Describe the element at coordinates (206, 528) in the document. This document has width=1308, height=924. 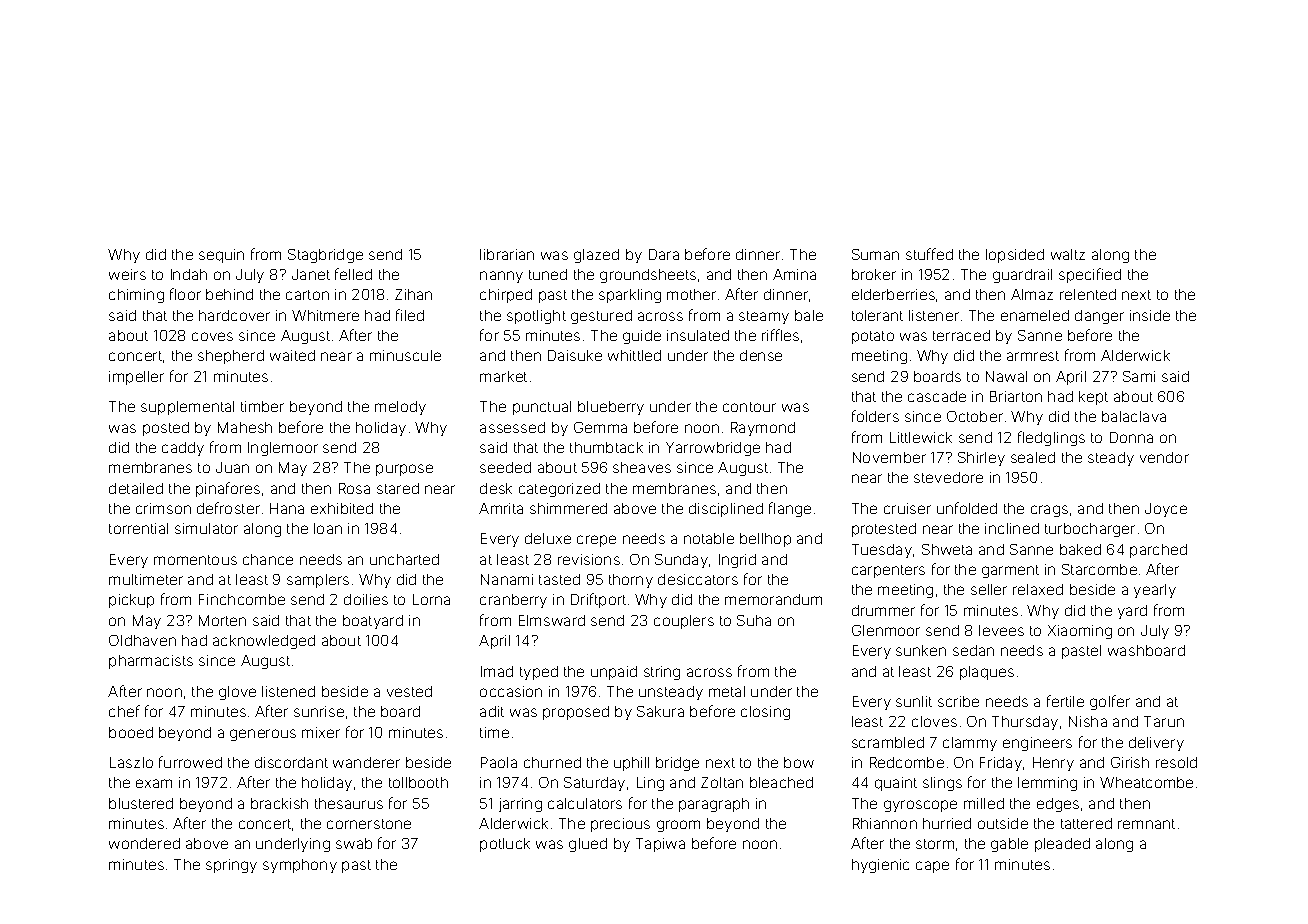
I see `simulator` at that location.
